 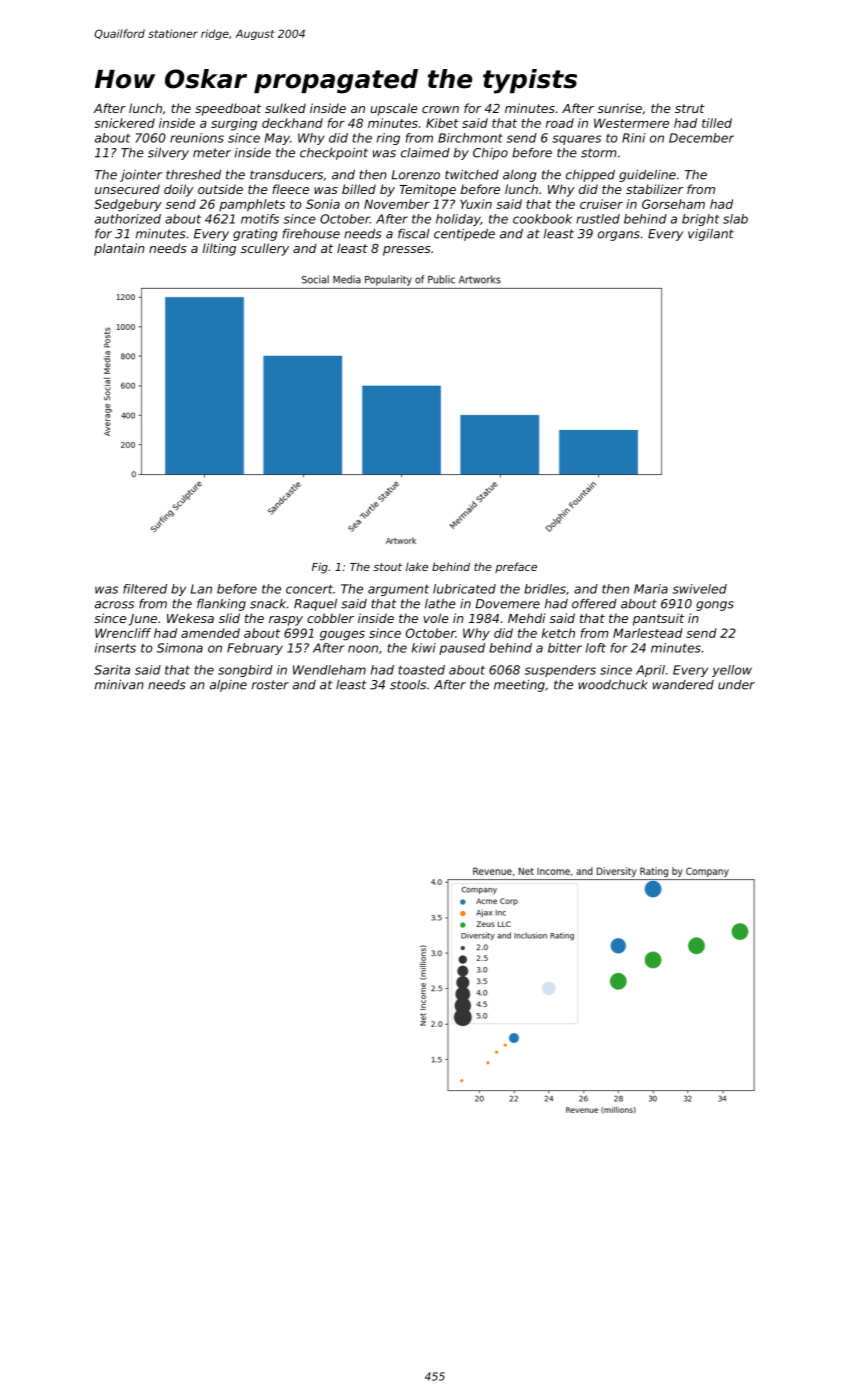 What do you see at coordinates (519, 686) in the screenshot?
I see `meeting` at bounding box center [519, 686].
